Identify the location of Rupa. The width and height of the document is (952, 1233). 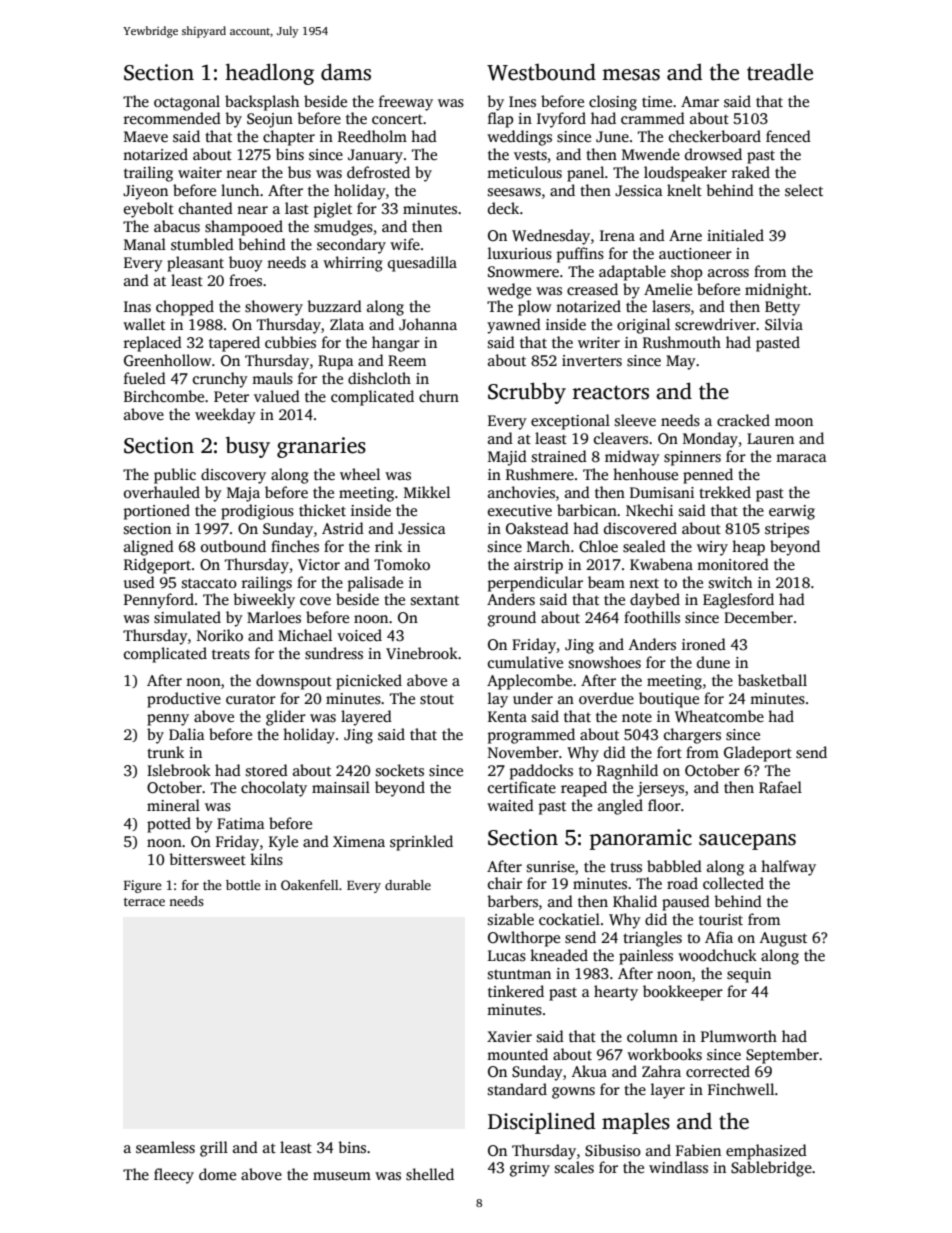
(336, 362).
